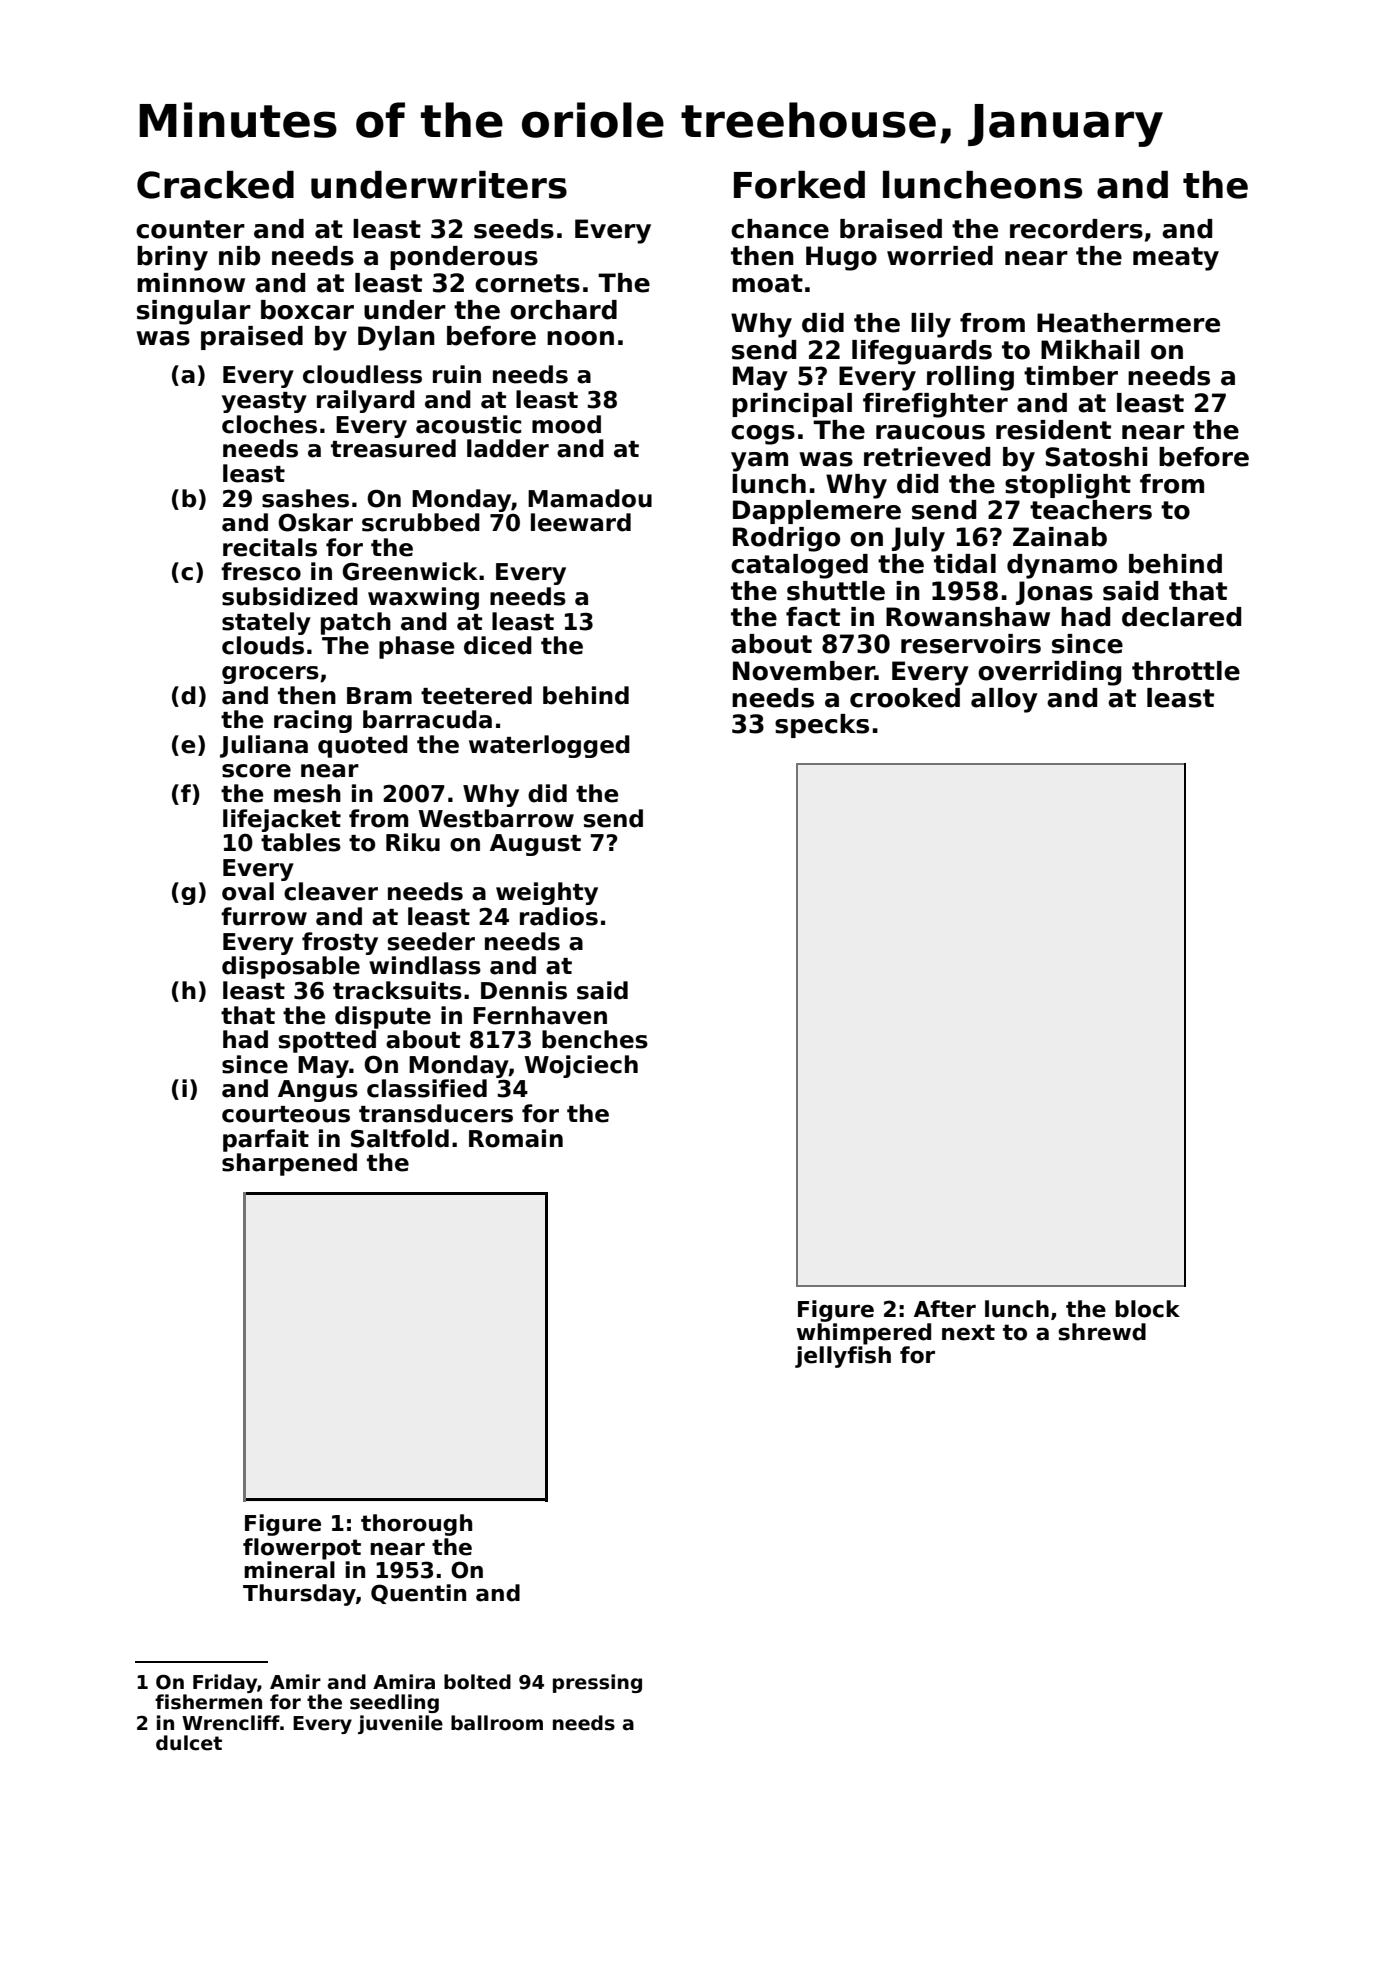 The width and height of the page is (1386, 1969). Describe the element at coordinates (822, 726) in the page. I see `specks` at that location.
